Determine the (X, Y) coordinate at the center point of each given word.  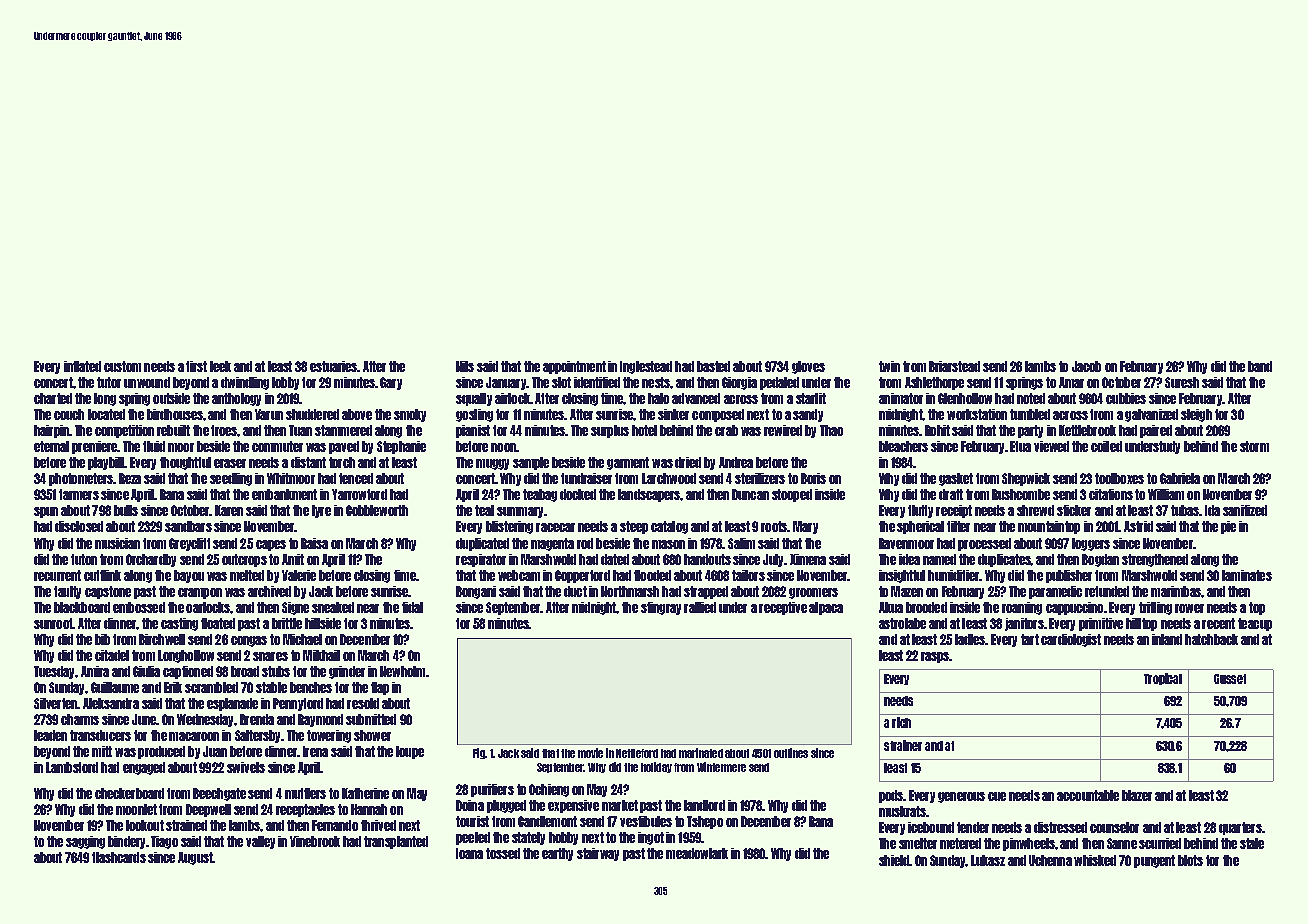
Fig (479, 753)
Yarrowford (359, 494)
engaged (144, 768)
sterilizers (760, 478)
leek (220, 366)
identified (597, 382)
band (1260, 366)
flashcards (119, 857)
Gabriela (1180, 478)
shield (894, 860)
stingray (661, 608)
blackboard (82, 607)
